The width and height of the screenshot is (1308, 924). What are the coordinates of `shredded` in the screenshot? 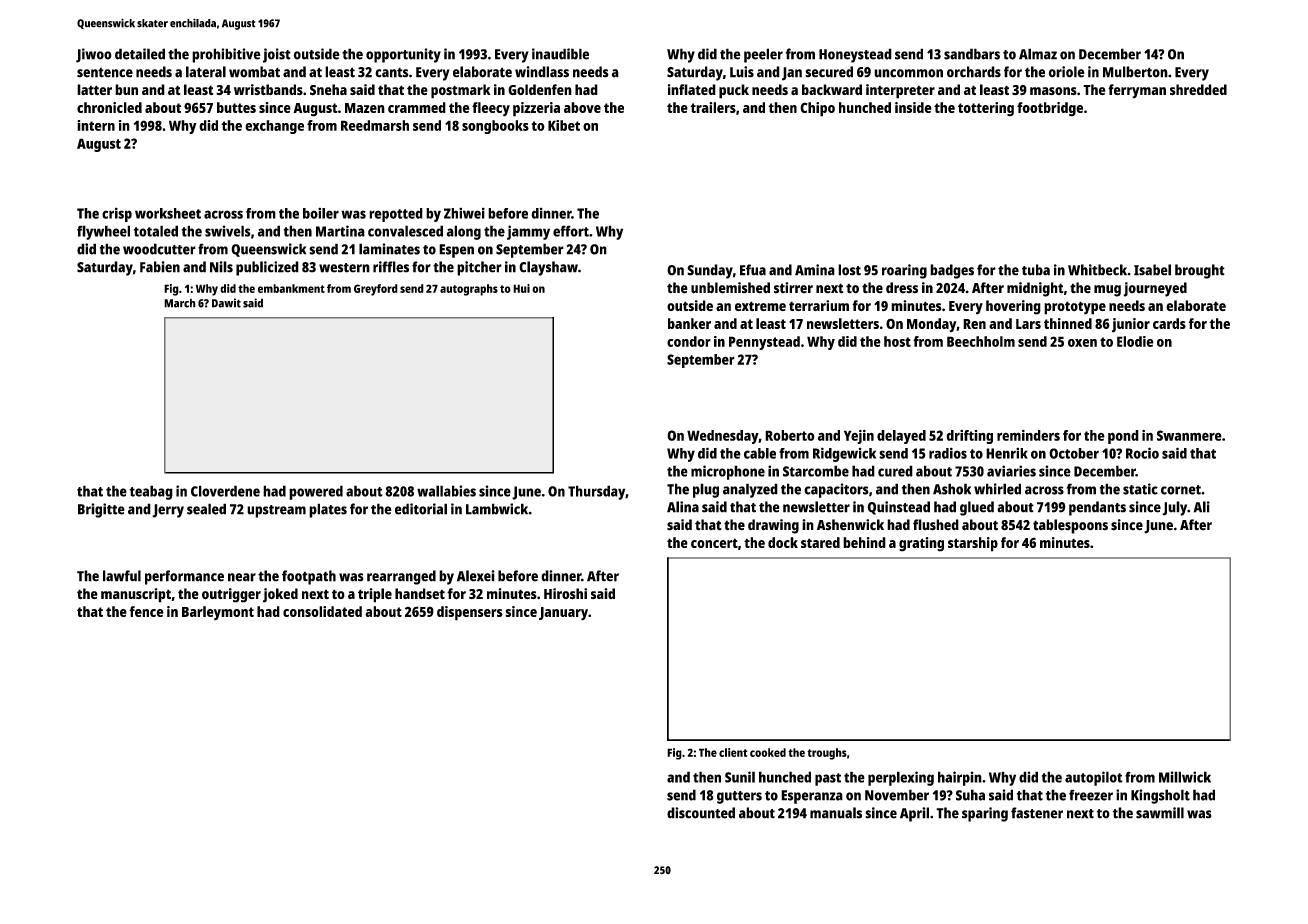 It's located at (1198, 90).
